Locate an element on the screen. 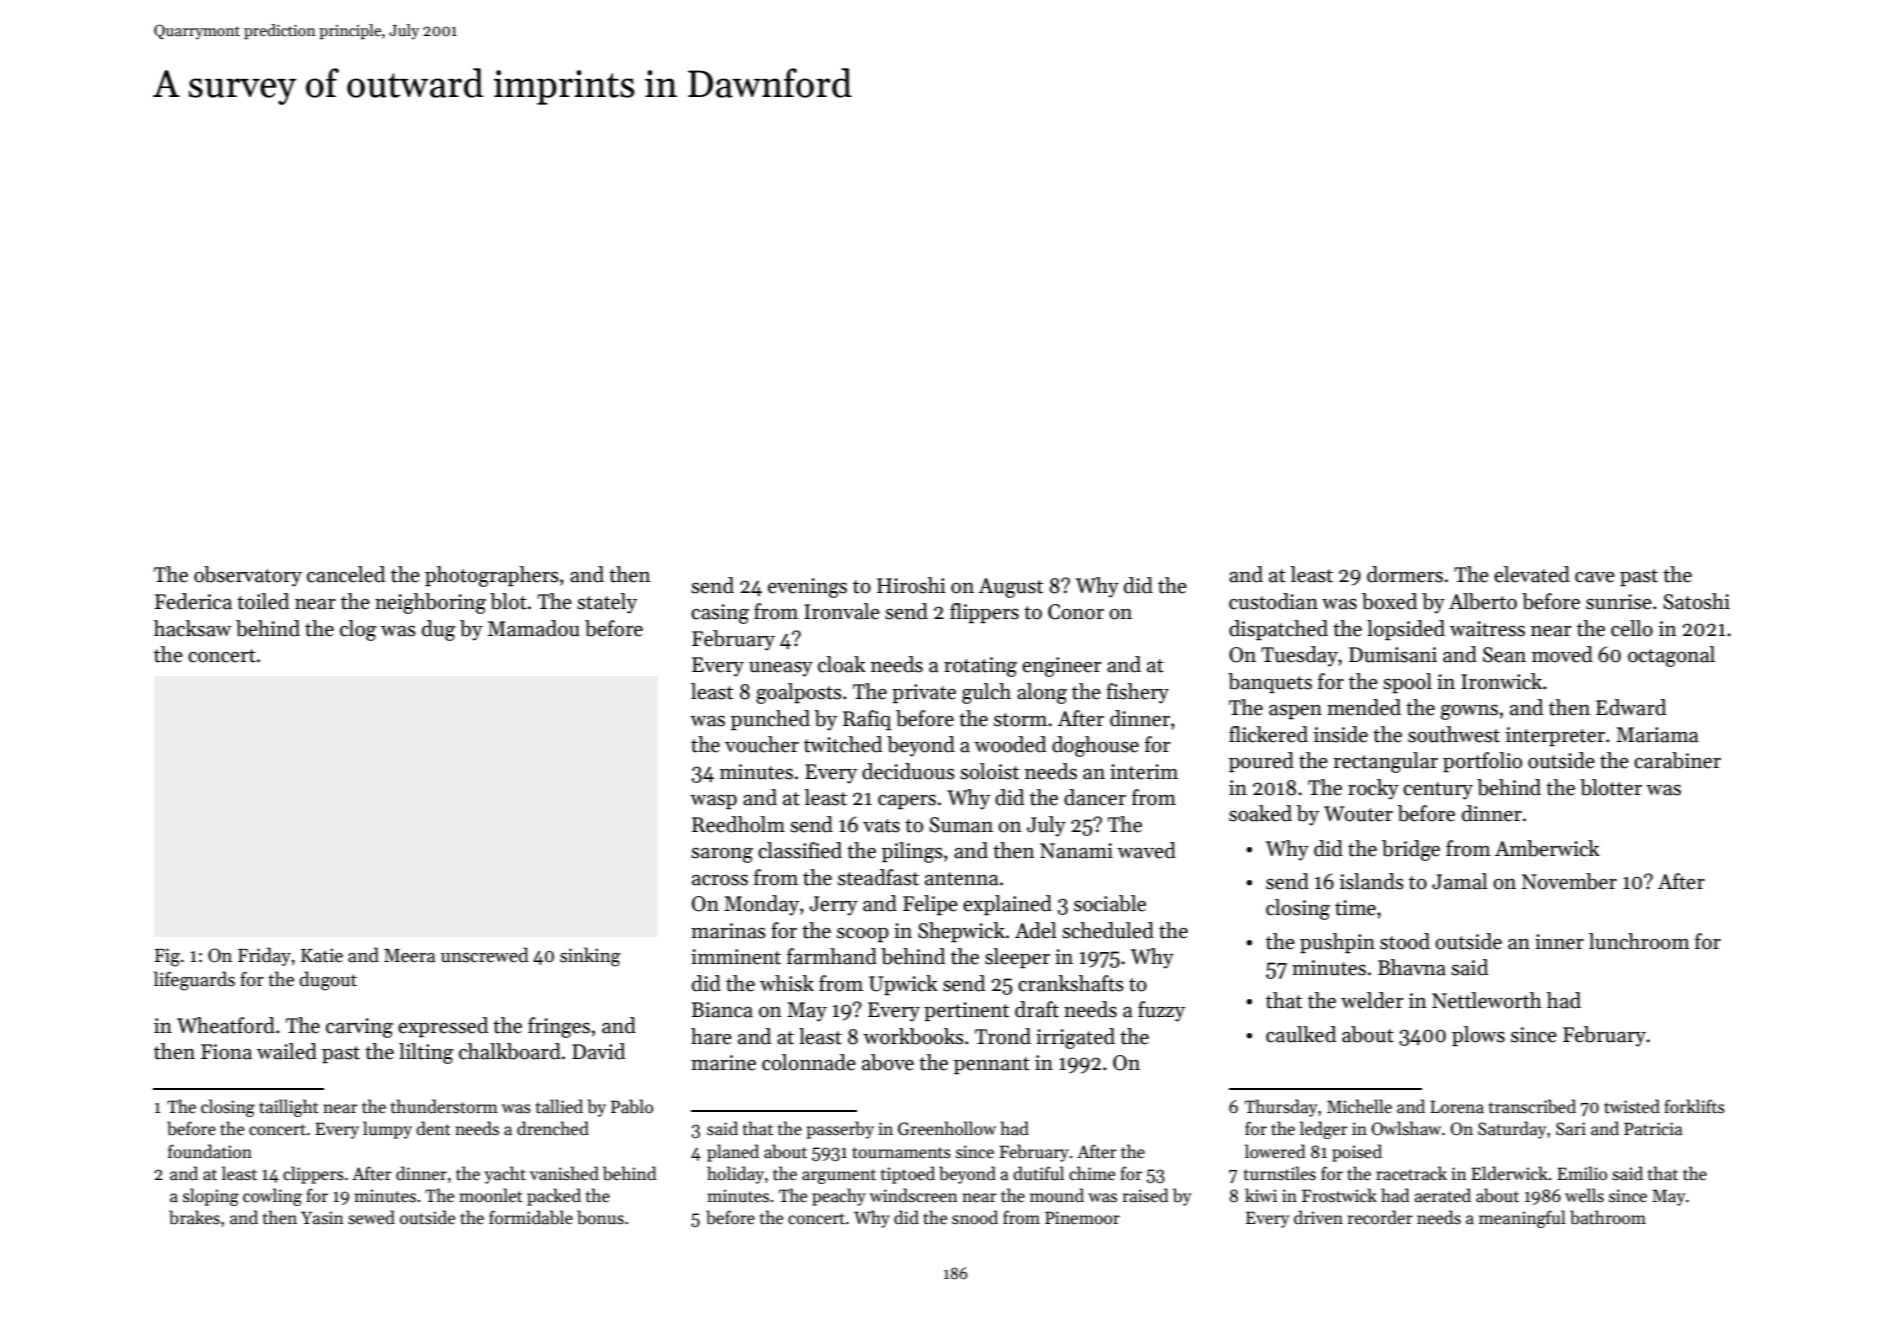  wasp is located at coordinates (713, 802).
